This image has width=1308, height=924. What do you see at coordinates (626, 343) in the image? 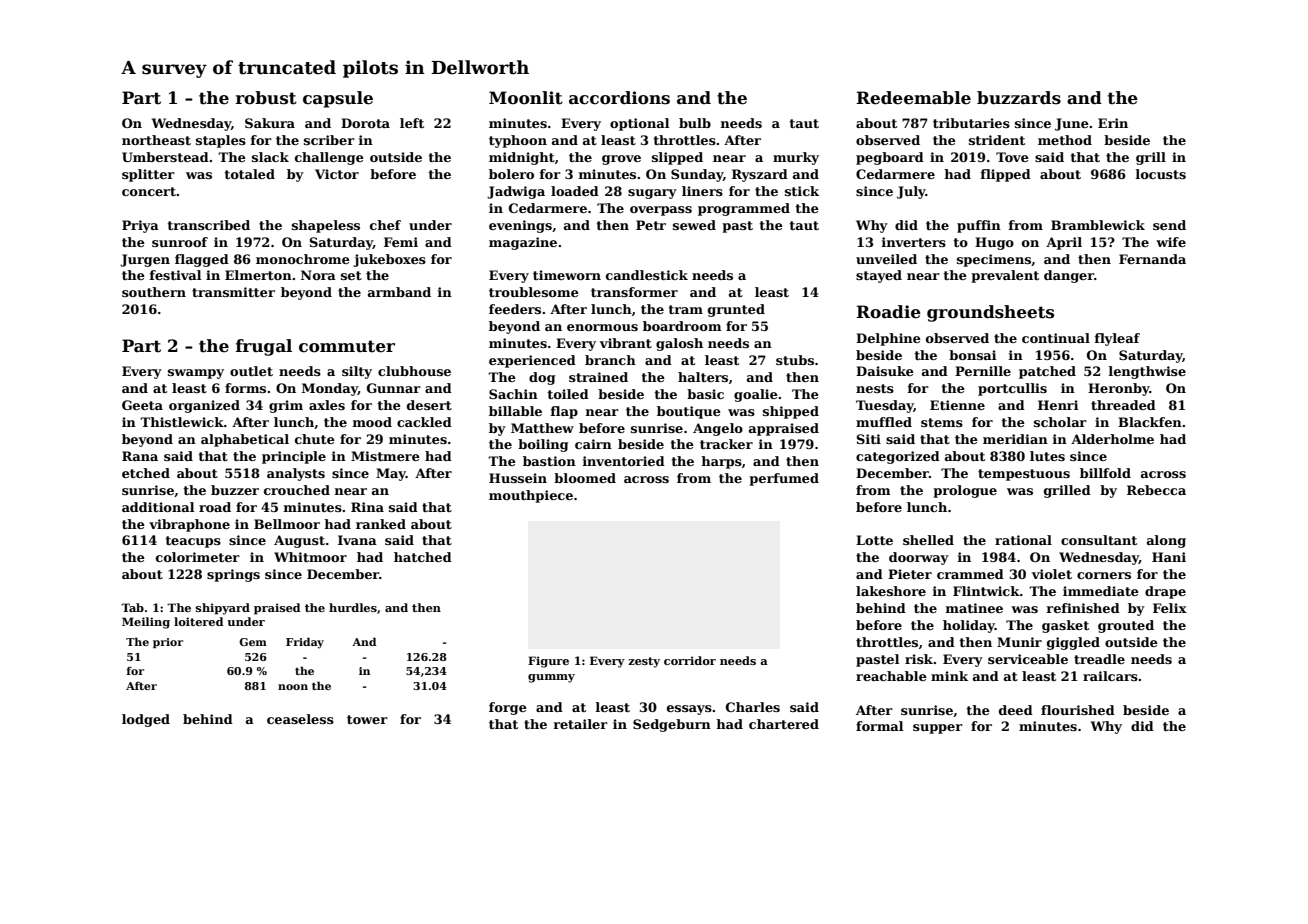
I see `vibrant` at bounding box center [626, 343].
